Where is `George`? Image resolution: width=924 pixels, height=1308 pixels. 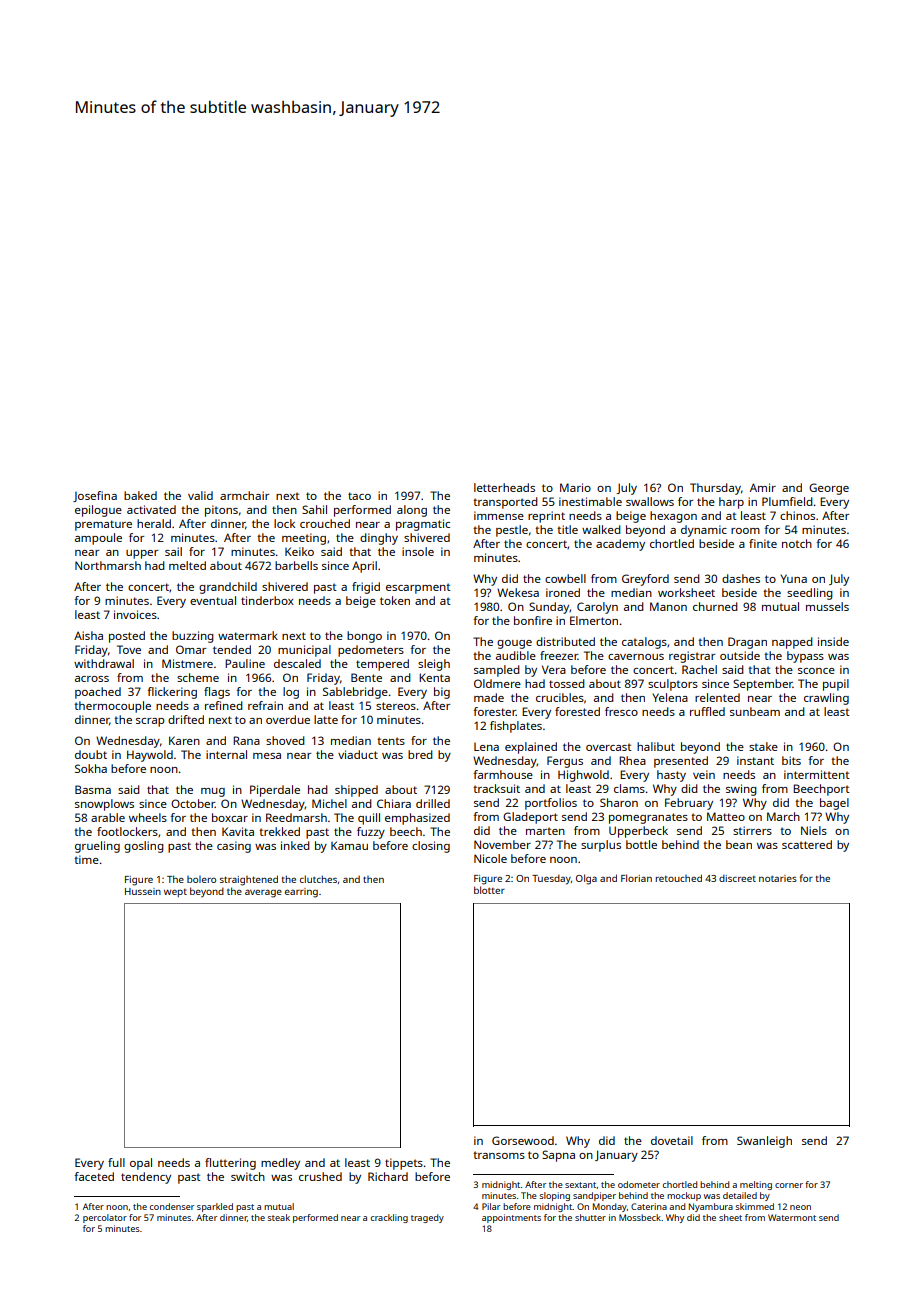 George is located at coordinates (829, 489).
